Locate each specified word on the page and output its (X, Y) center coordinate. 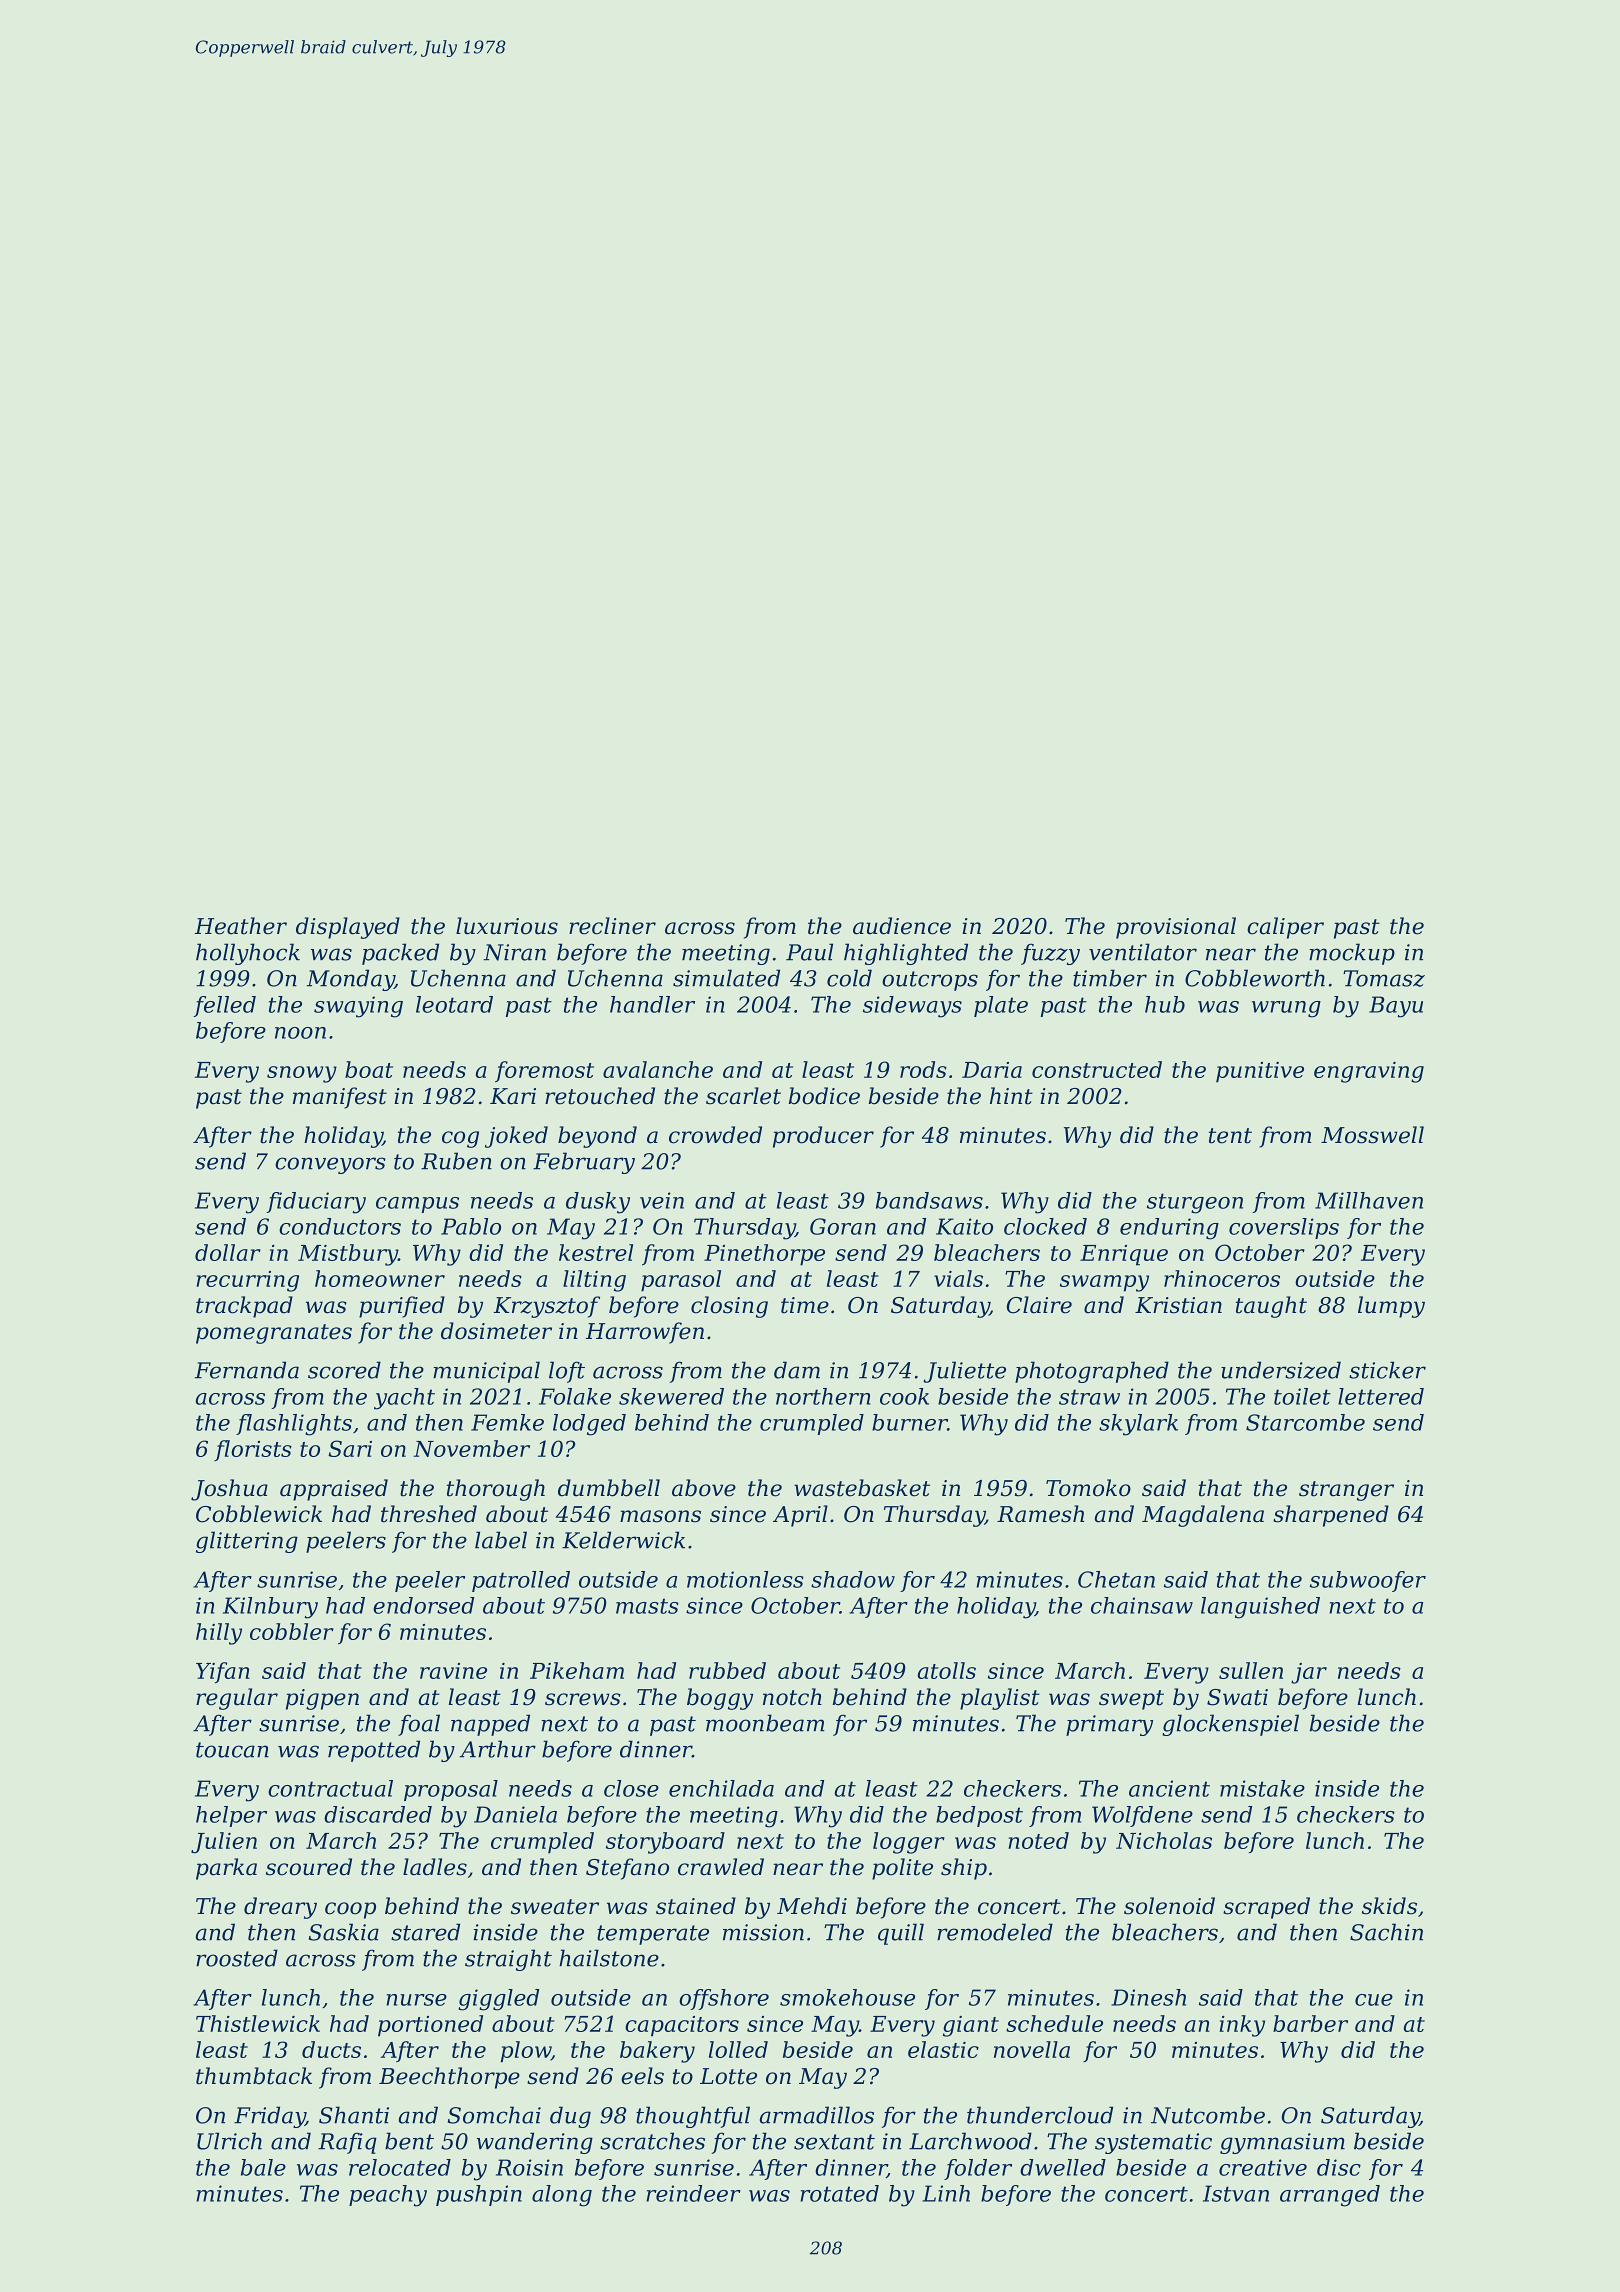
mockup (1352, 954)
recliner (612, 926)
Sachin (1386, 1932)
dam (797, 1370)
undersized (1281, 1370)
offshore (724, 1999)
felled (224, 1006)
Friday (270, 2117)
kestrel (596, 1252)
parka (226, 1869)
